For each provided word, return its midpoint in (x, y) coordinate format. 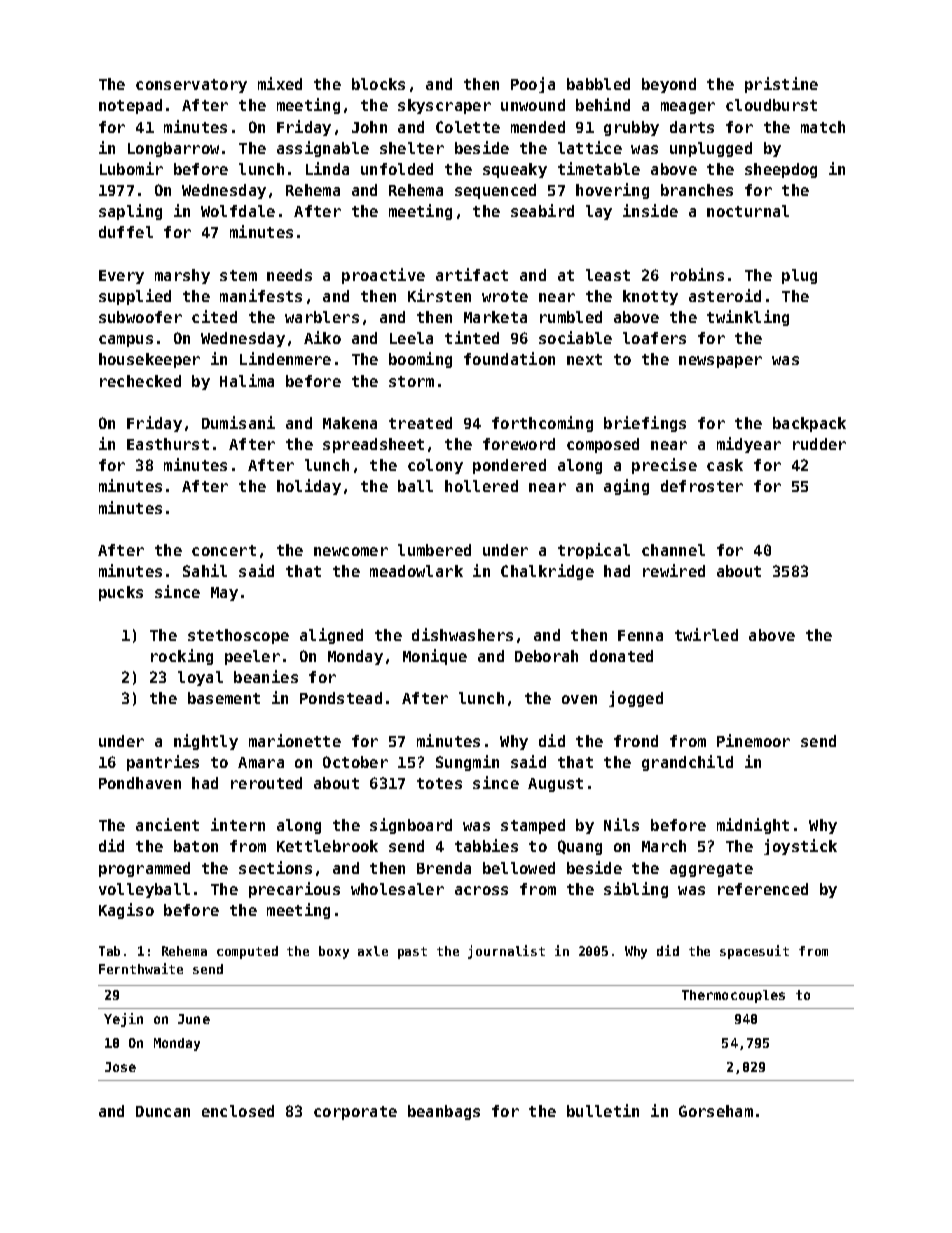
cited (214, 316)
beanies (266, 676)
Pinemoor (753, 740)
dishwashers (462, 634)
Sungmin (467, 763)
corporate (355, 1113)
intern (238, 824)
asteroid (725, 295)
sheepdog (781, 170)
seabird (542, 210)
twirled (706, 634)
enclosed (238, 1111)
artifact (472, 274)
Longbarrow (173, 149)
